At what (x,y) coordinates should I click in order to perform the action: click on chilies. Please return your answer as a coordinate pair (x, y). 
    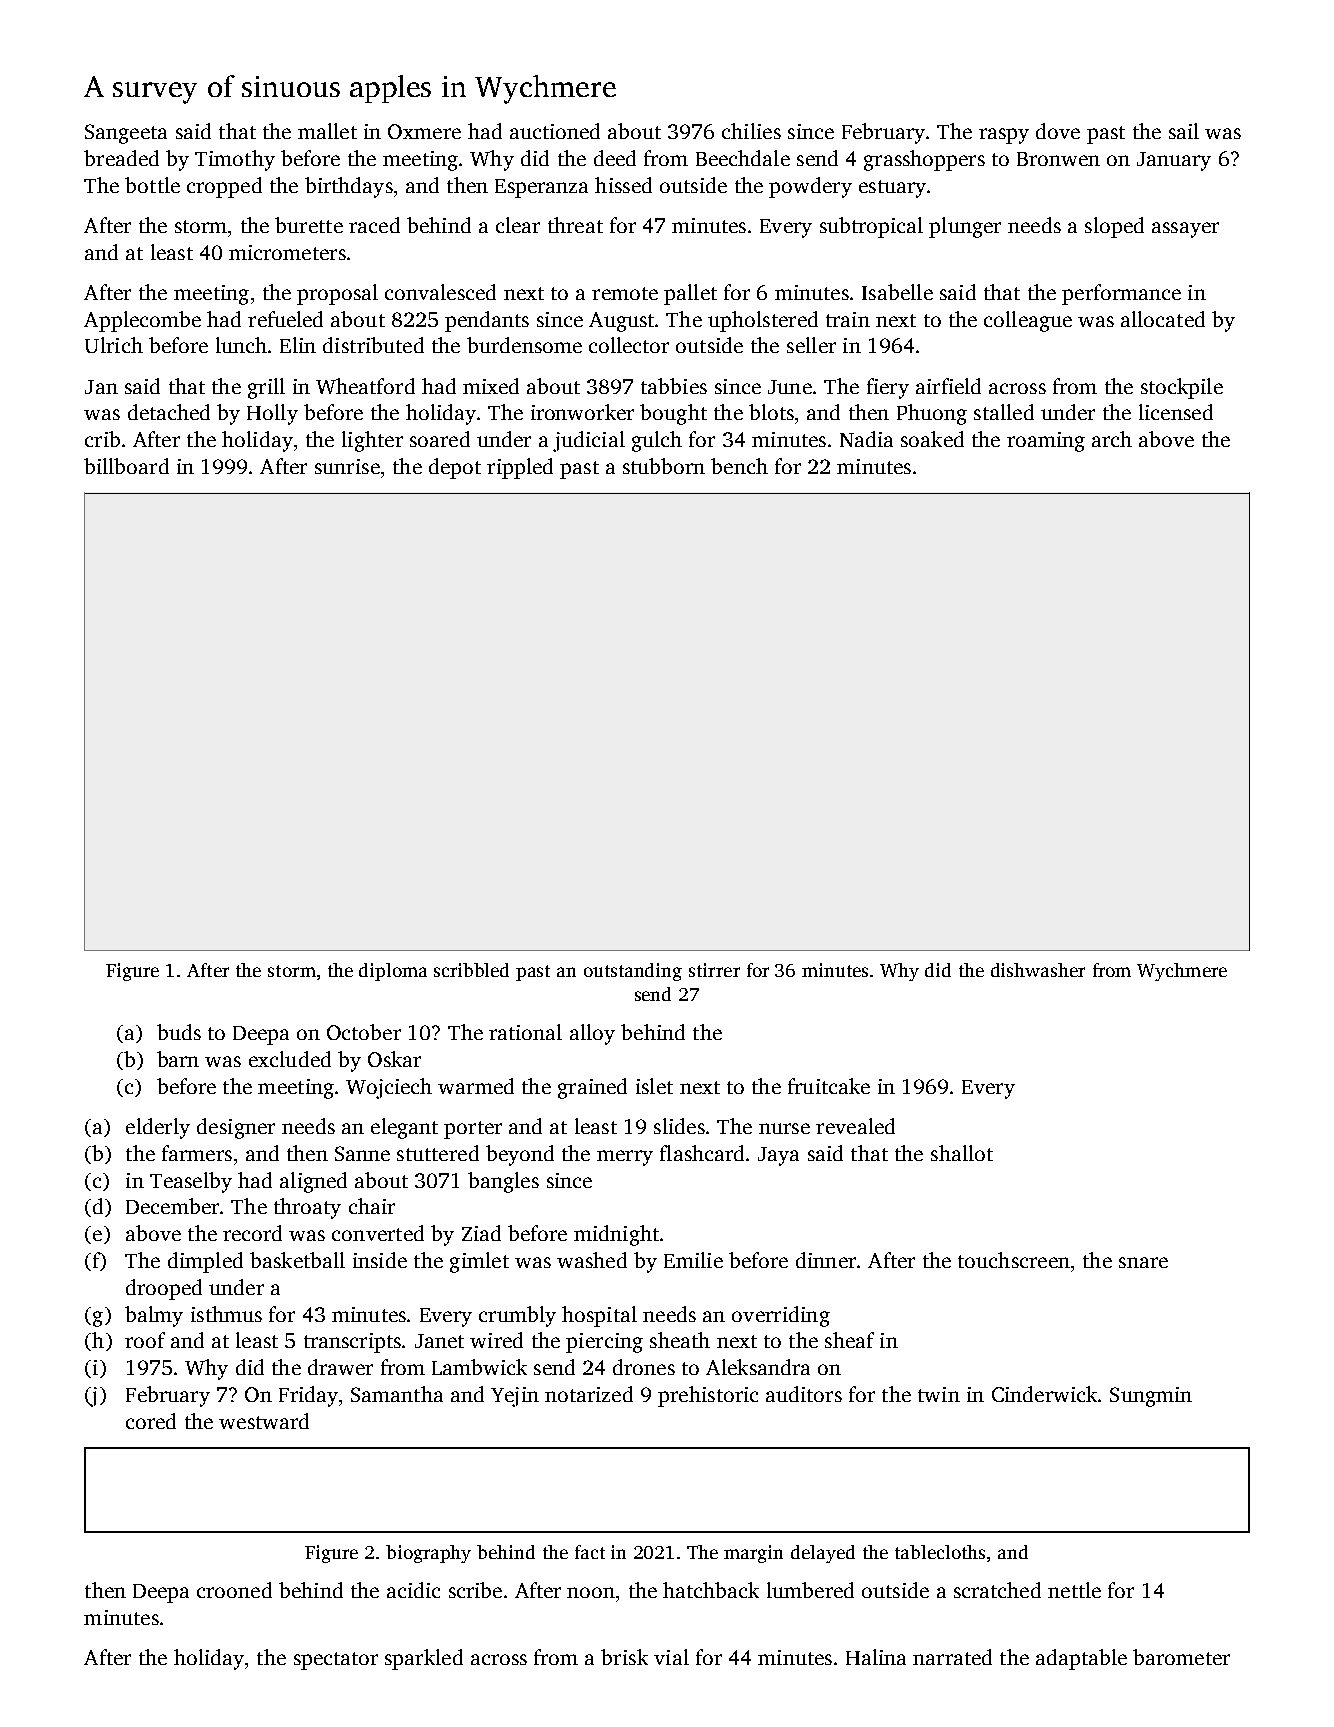
    Looking at the image, I should click on (751, 131).
